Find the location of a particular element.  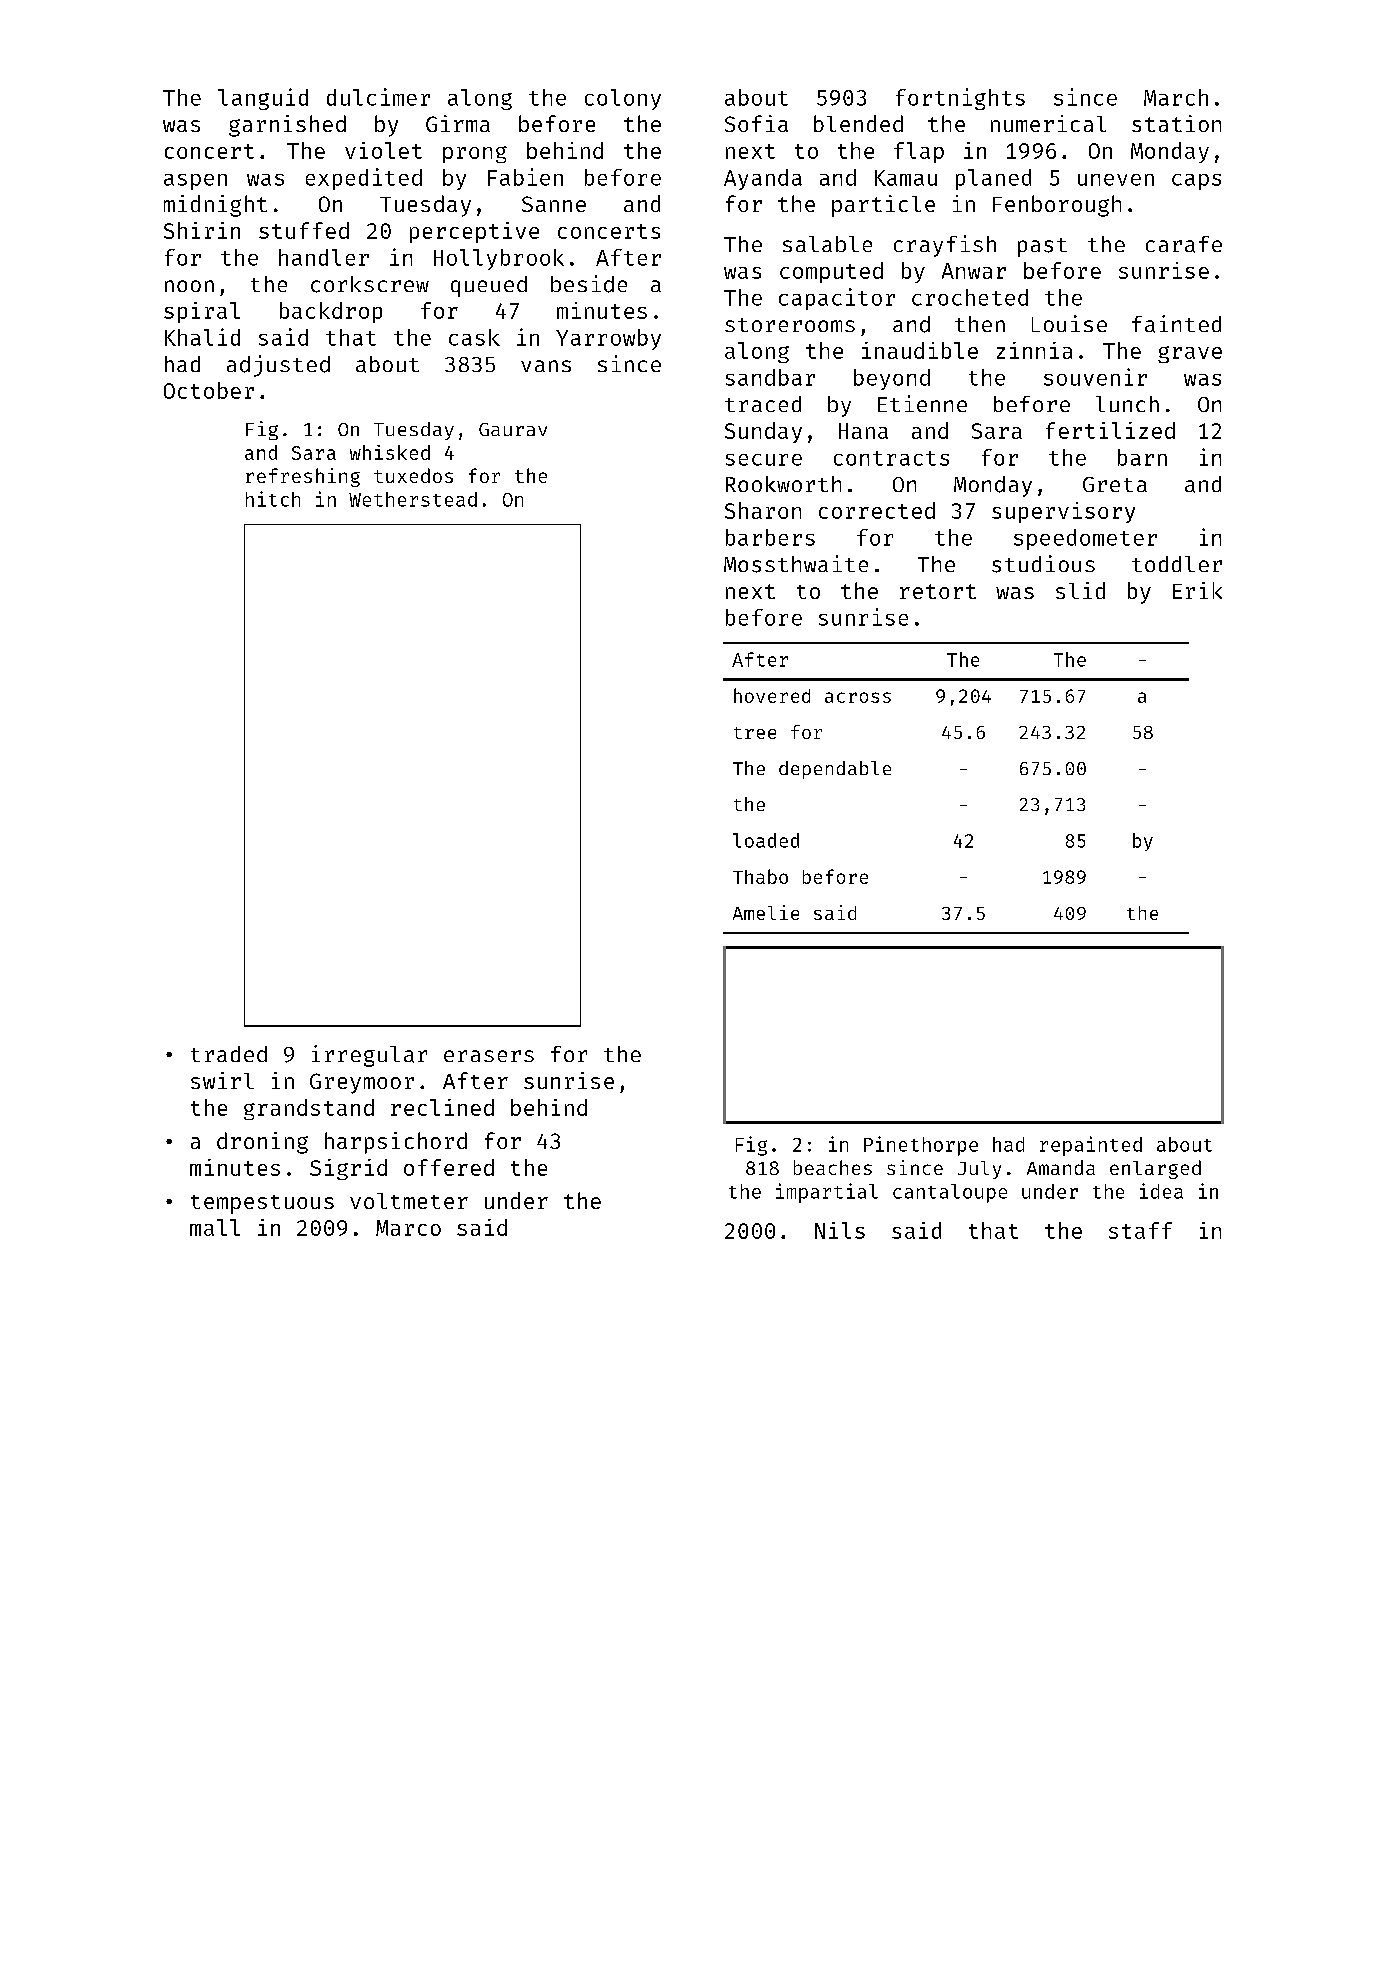

offered is located at coordinates (449, 1167).
